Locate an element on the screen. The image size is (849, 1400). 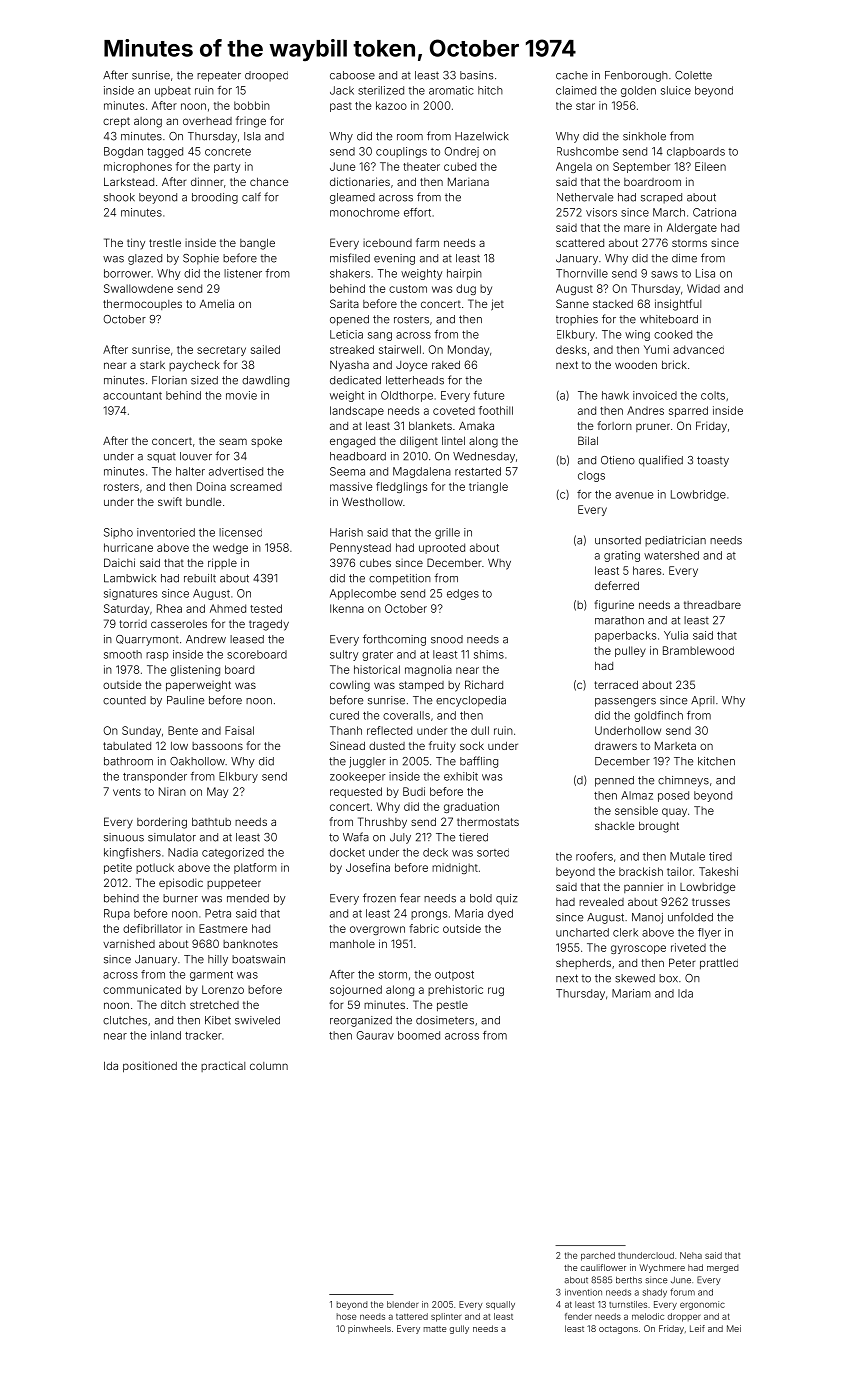
prehistoric is located at coordinates (455, 990).
